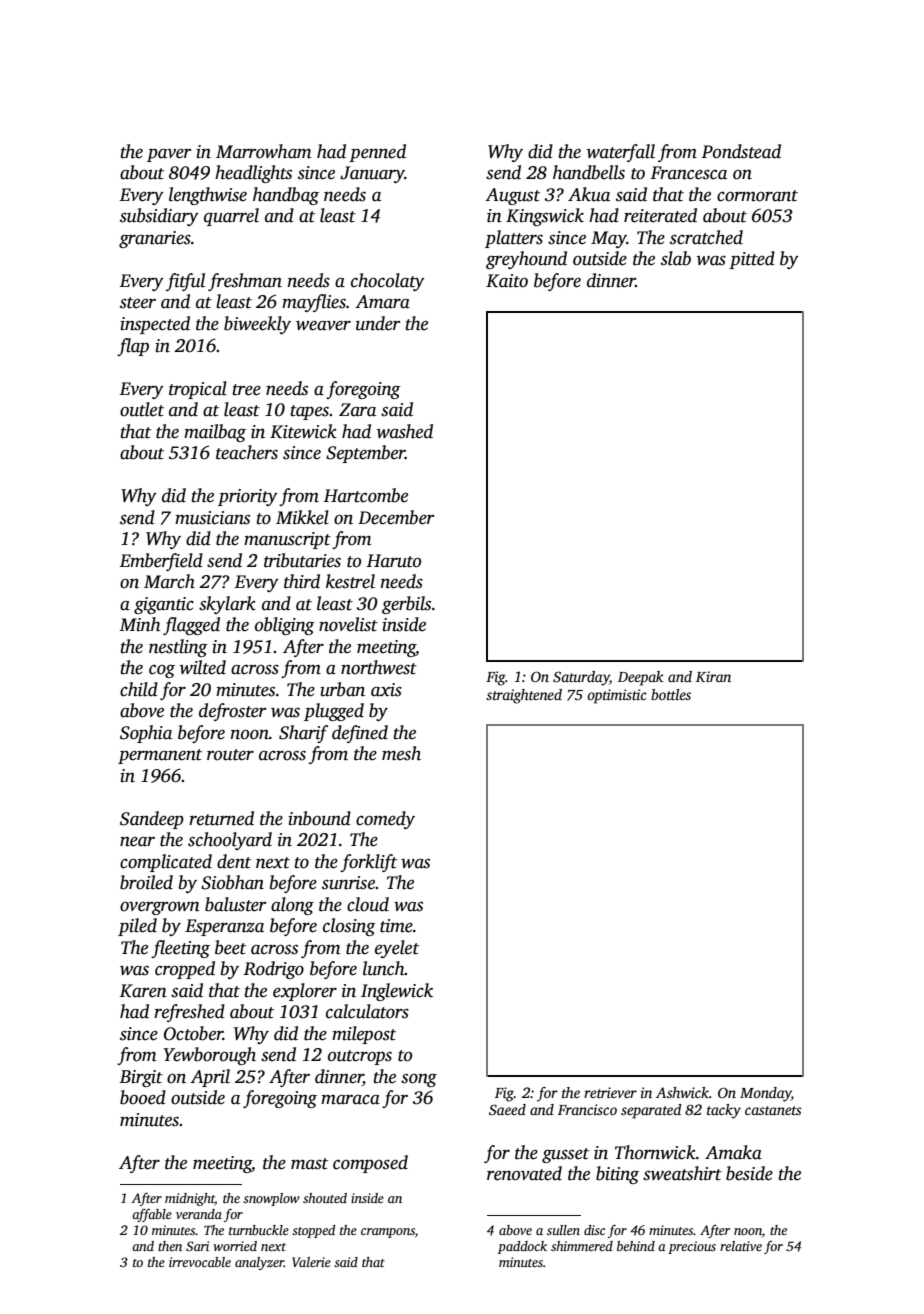  I want to click on scratched, so click(706, 237).
